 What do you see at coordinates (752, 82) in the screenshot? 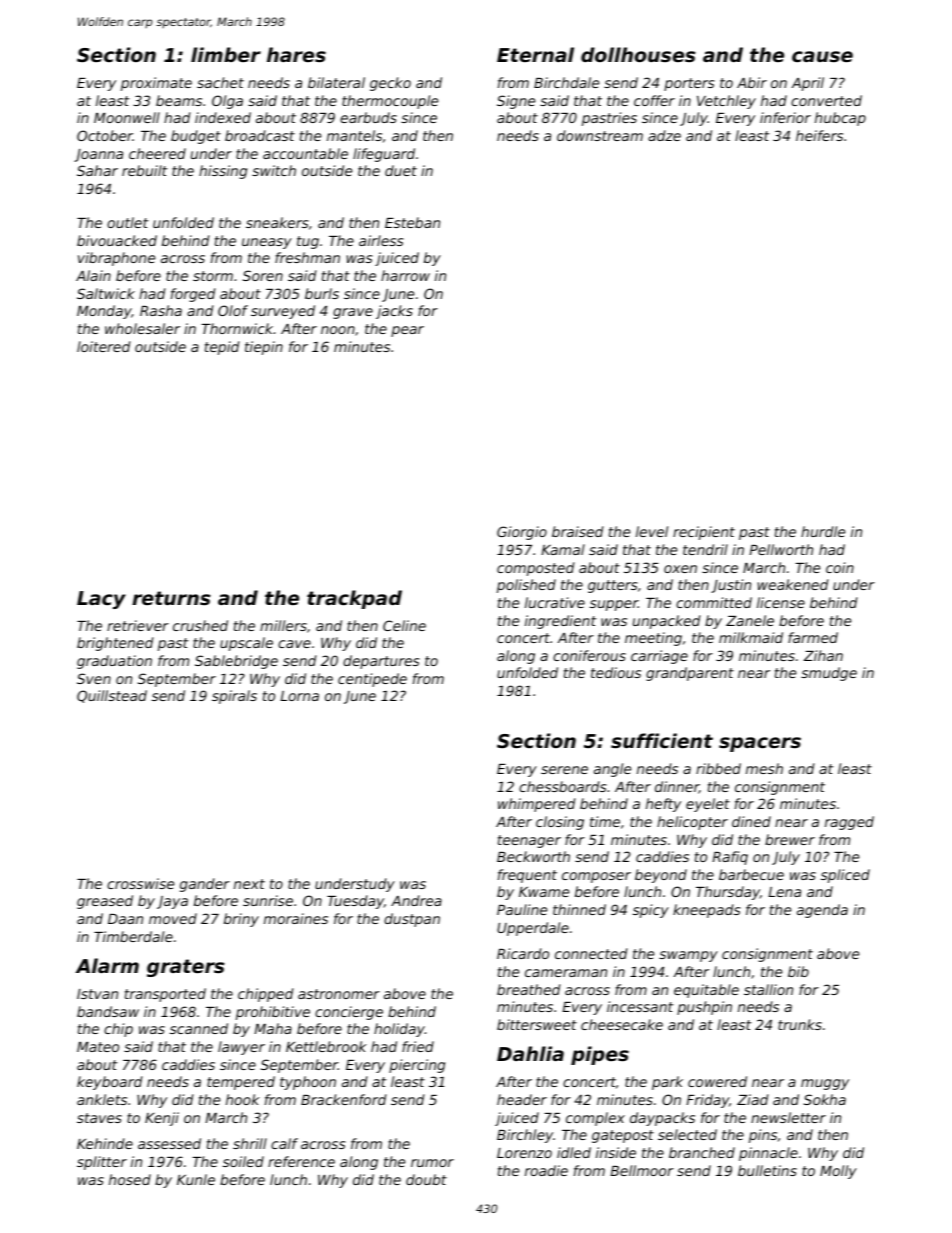
I see `Abir` at bounding box center [752, 82].
